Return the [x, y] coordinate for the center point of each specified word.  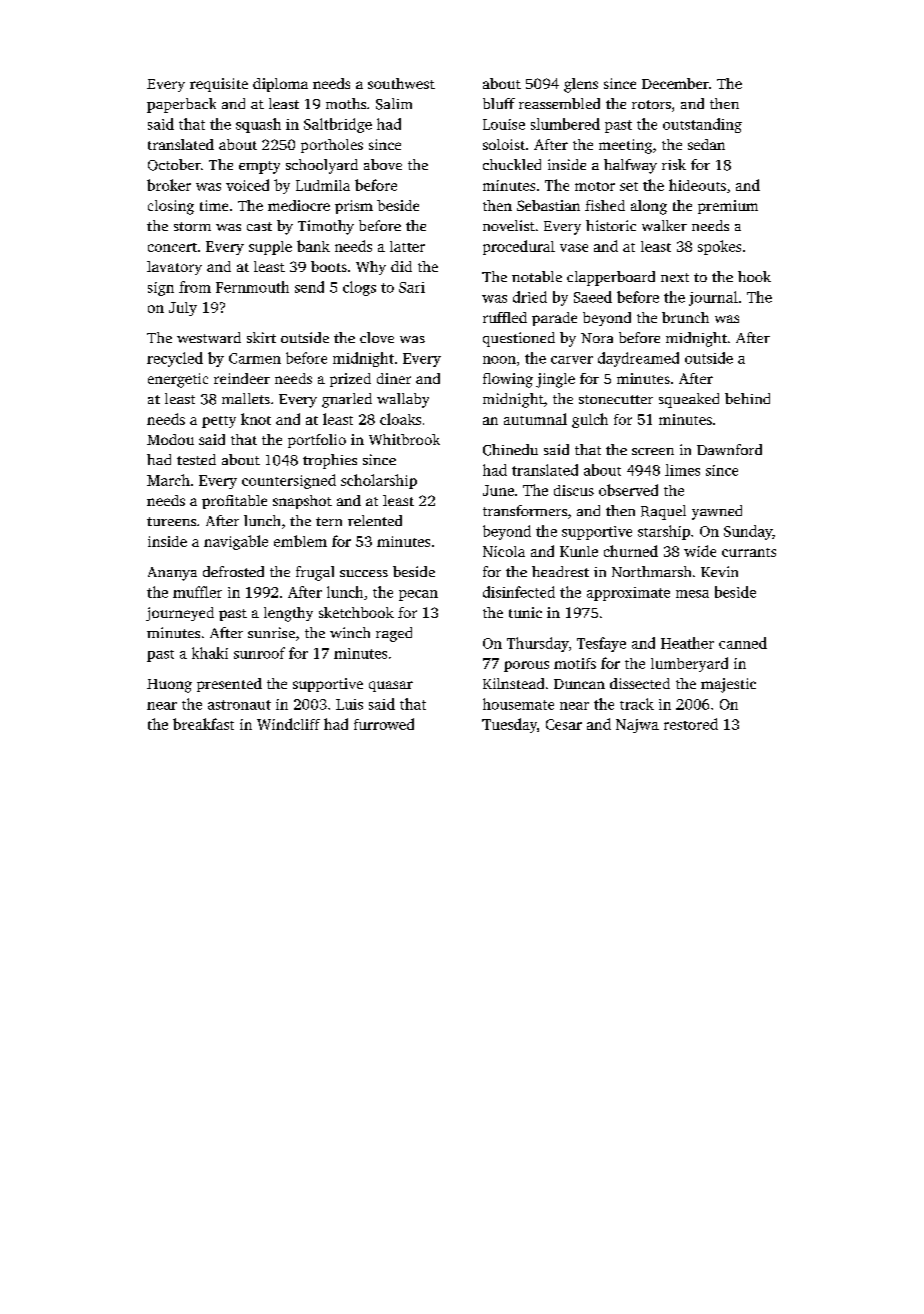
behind [747, 398]
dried [530, 297]
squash [258, 125]
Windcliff [288, 724]
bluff [499, 103]
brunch [685, 317]
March [168, 480]
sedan [706, 144]
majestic [728, 685]
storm [192, 226]
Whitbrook [404, 439]
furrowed [384, 724]
